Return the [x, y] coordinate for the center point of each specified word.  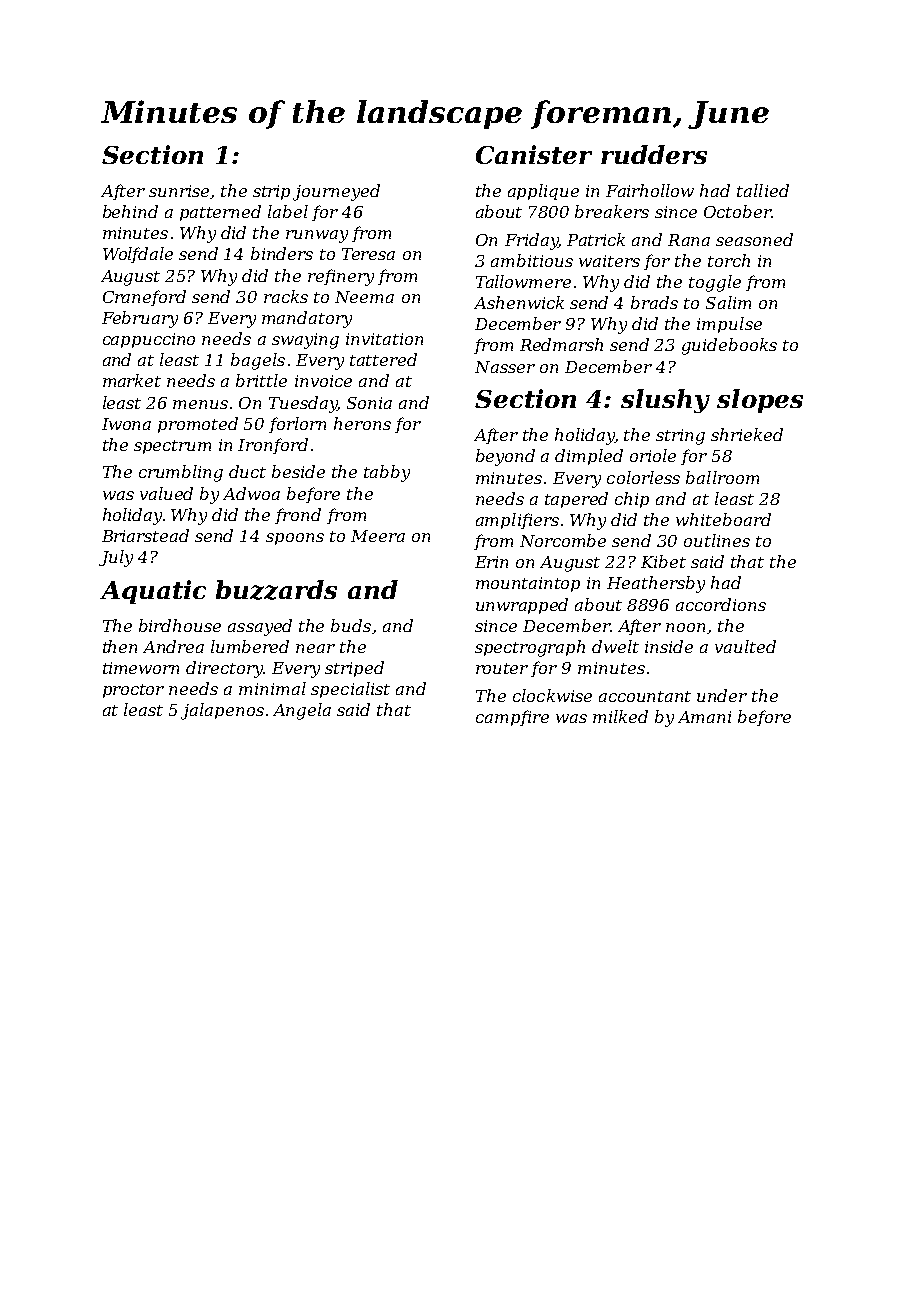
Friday [531, 241]
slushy [665, 401]
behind [130, 211]
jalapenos [222, 711]
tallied [763, 190]
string [680, 437]
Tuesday [303, 404]
